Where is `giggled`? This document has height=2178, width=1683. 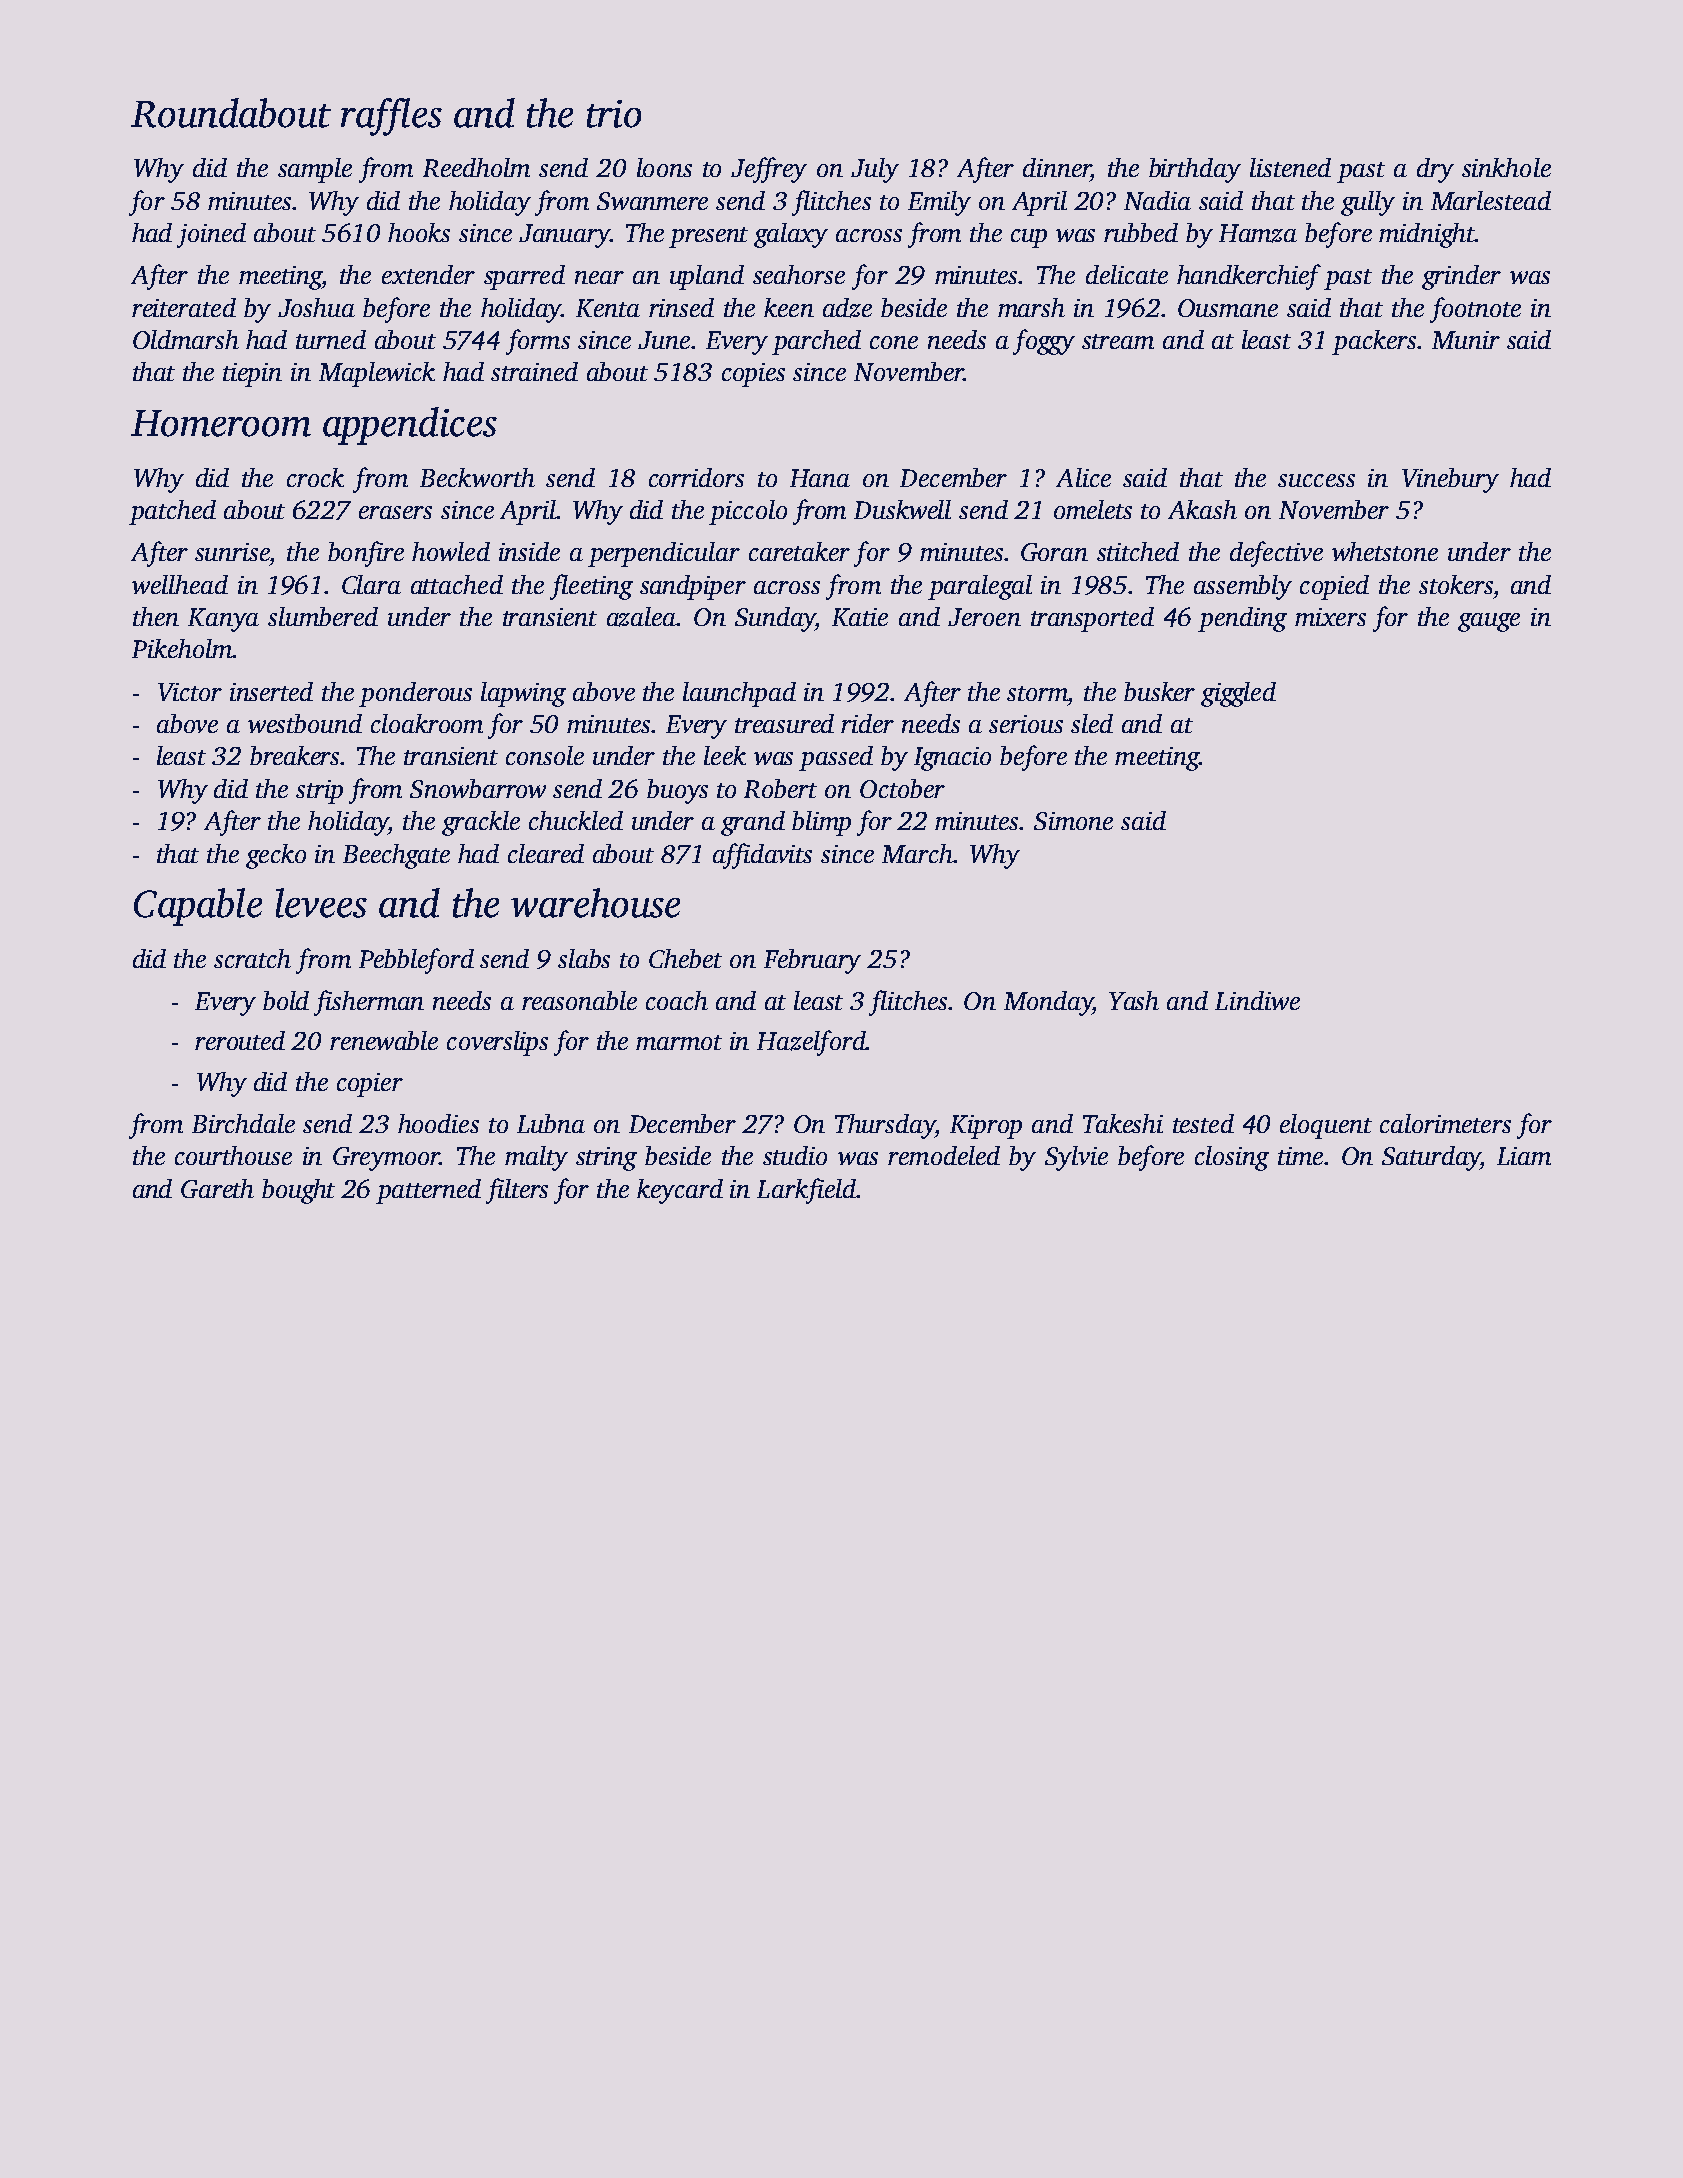 giggled is located at coordinates (1238, 694).
